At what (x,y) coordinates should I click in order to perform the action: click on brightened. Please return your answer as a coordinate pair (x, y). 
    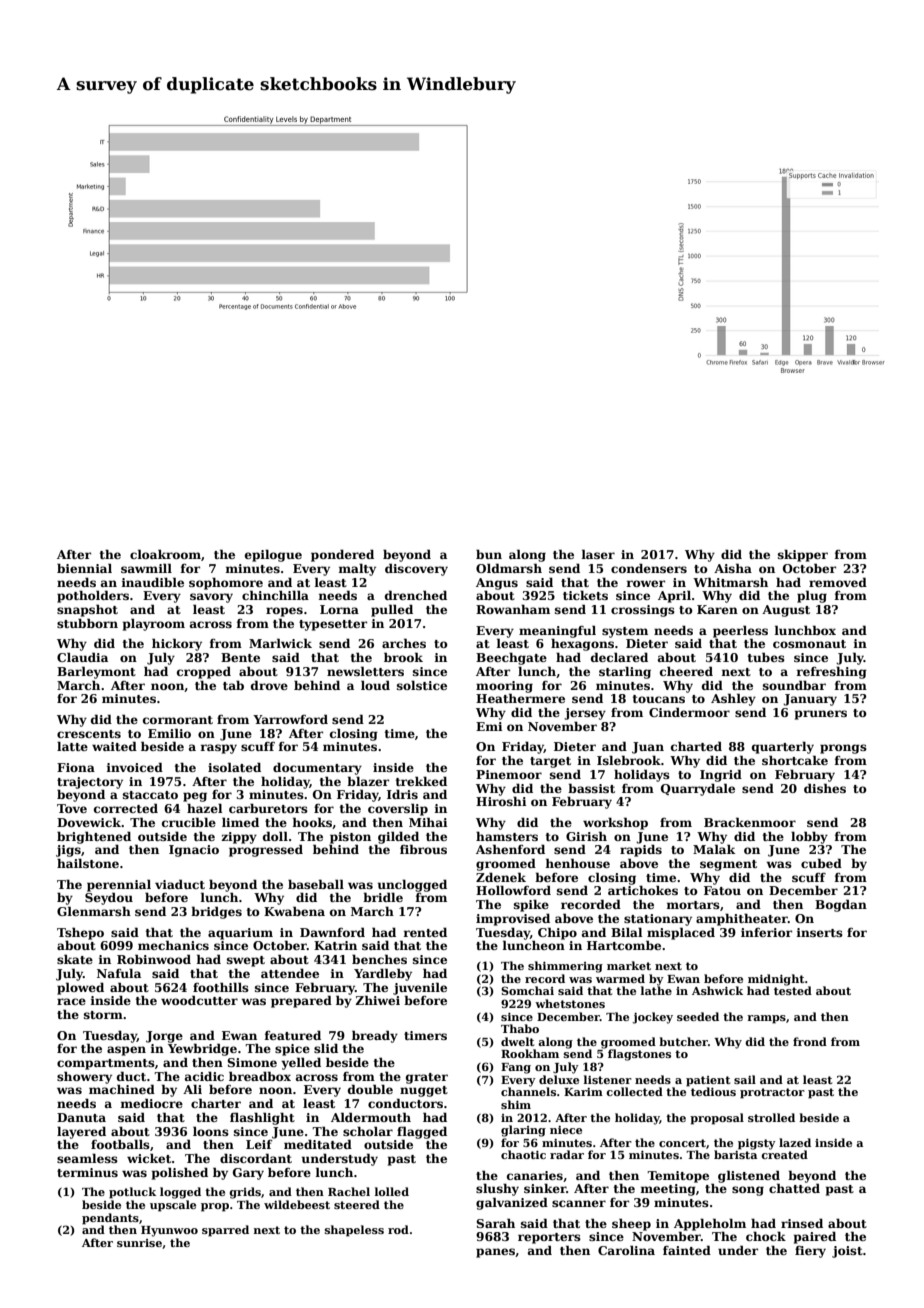
    Looking at the image, I should click on (94, 837).
